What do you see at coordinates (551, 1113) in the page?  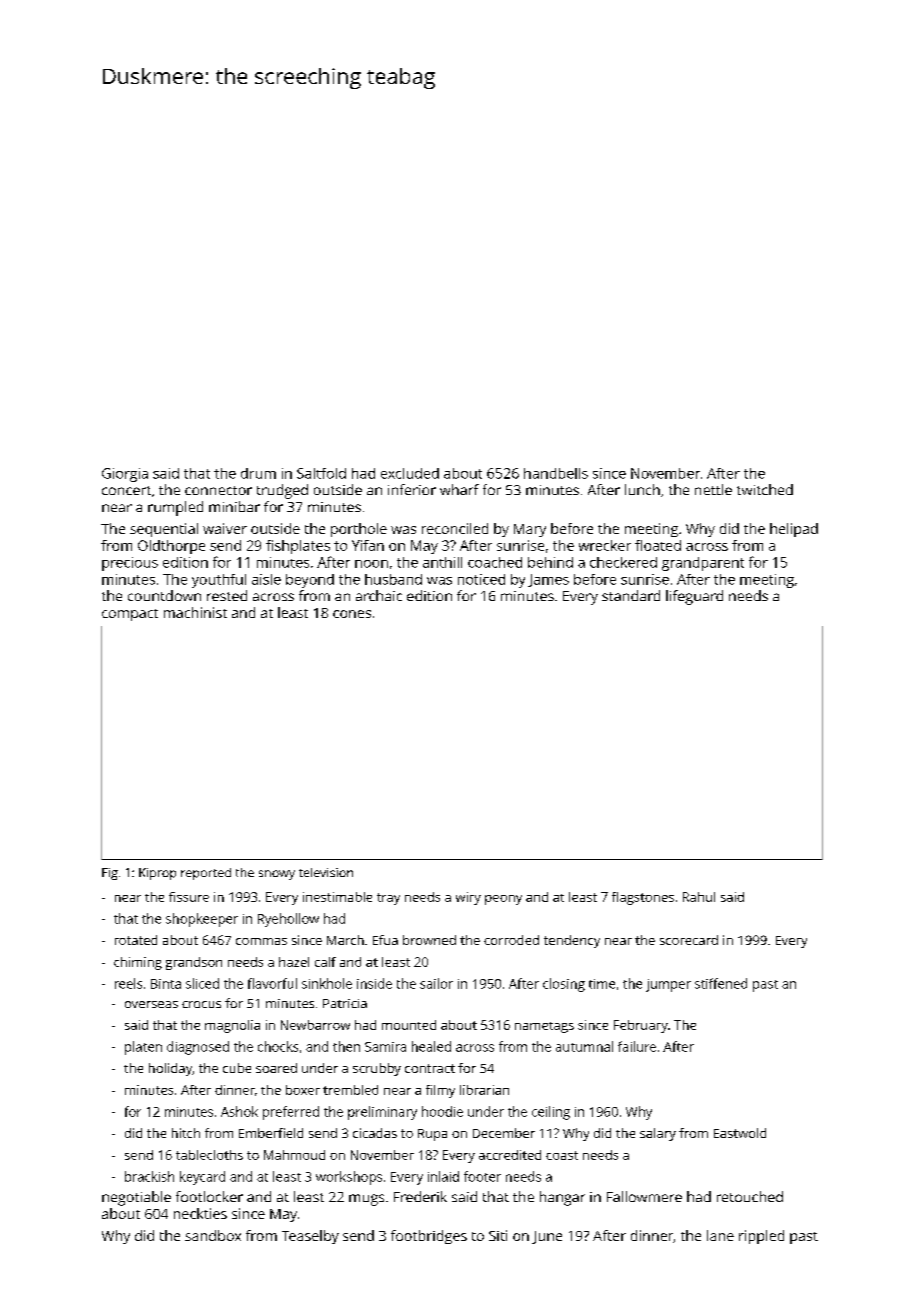 I see `ceiling` at bounding box center [551, 1113].
